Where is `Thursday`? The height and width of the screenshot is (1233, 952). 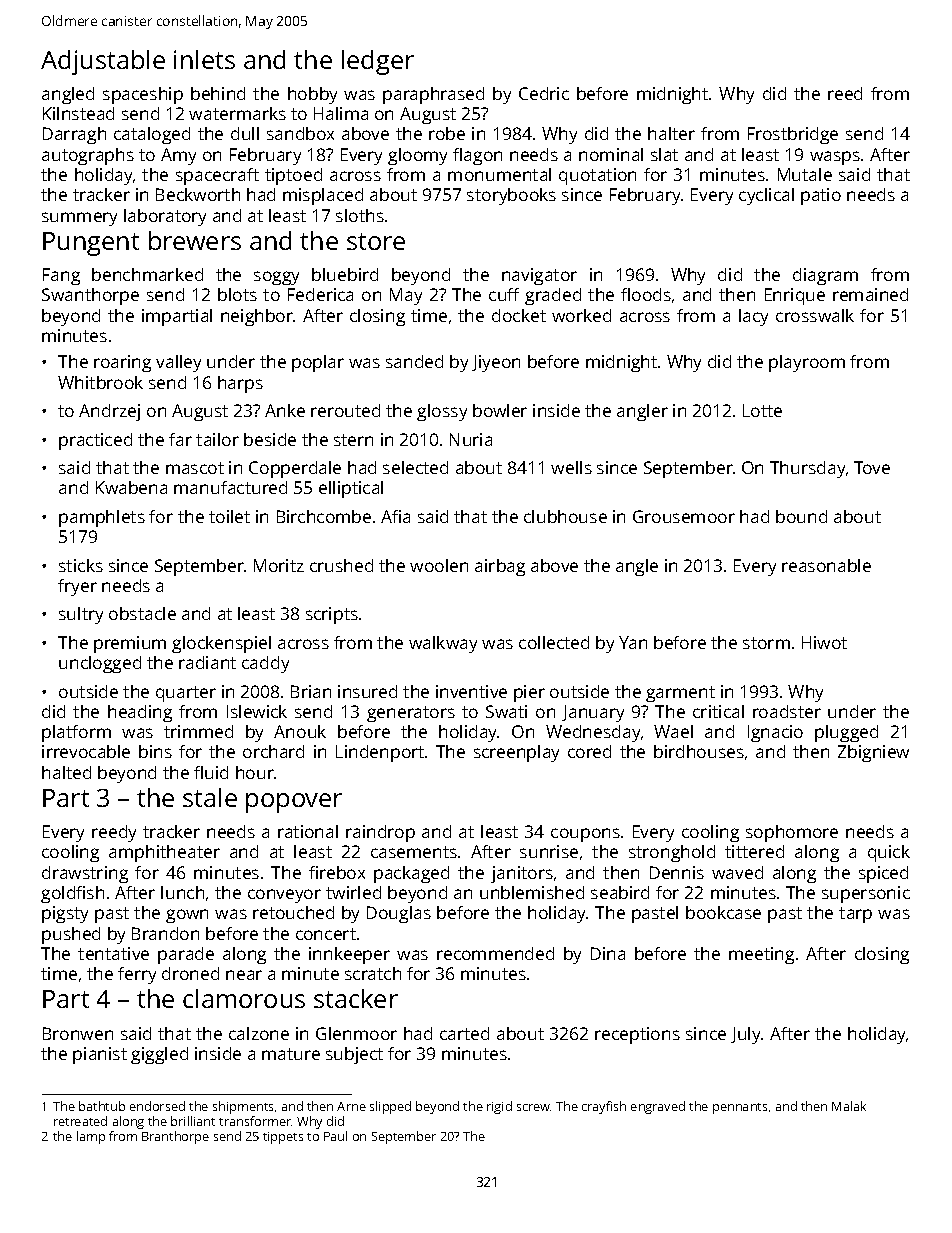 Thursday is located at coordinates (807, 469).
